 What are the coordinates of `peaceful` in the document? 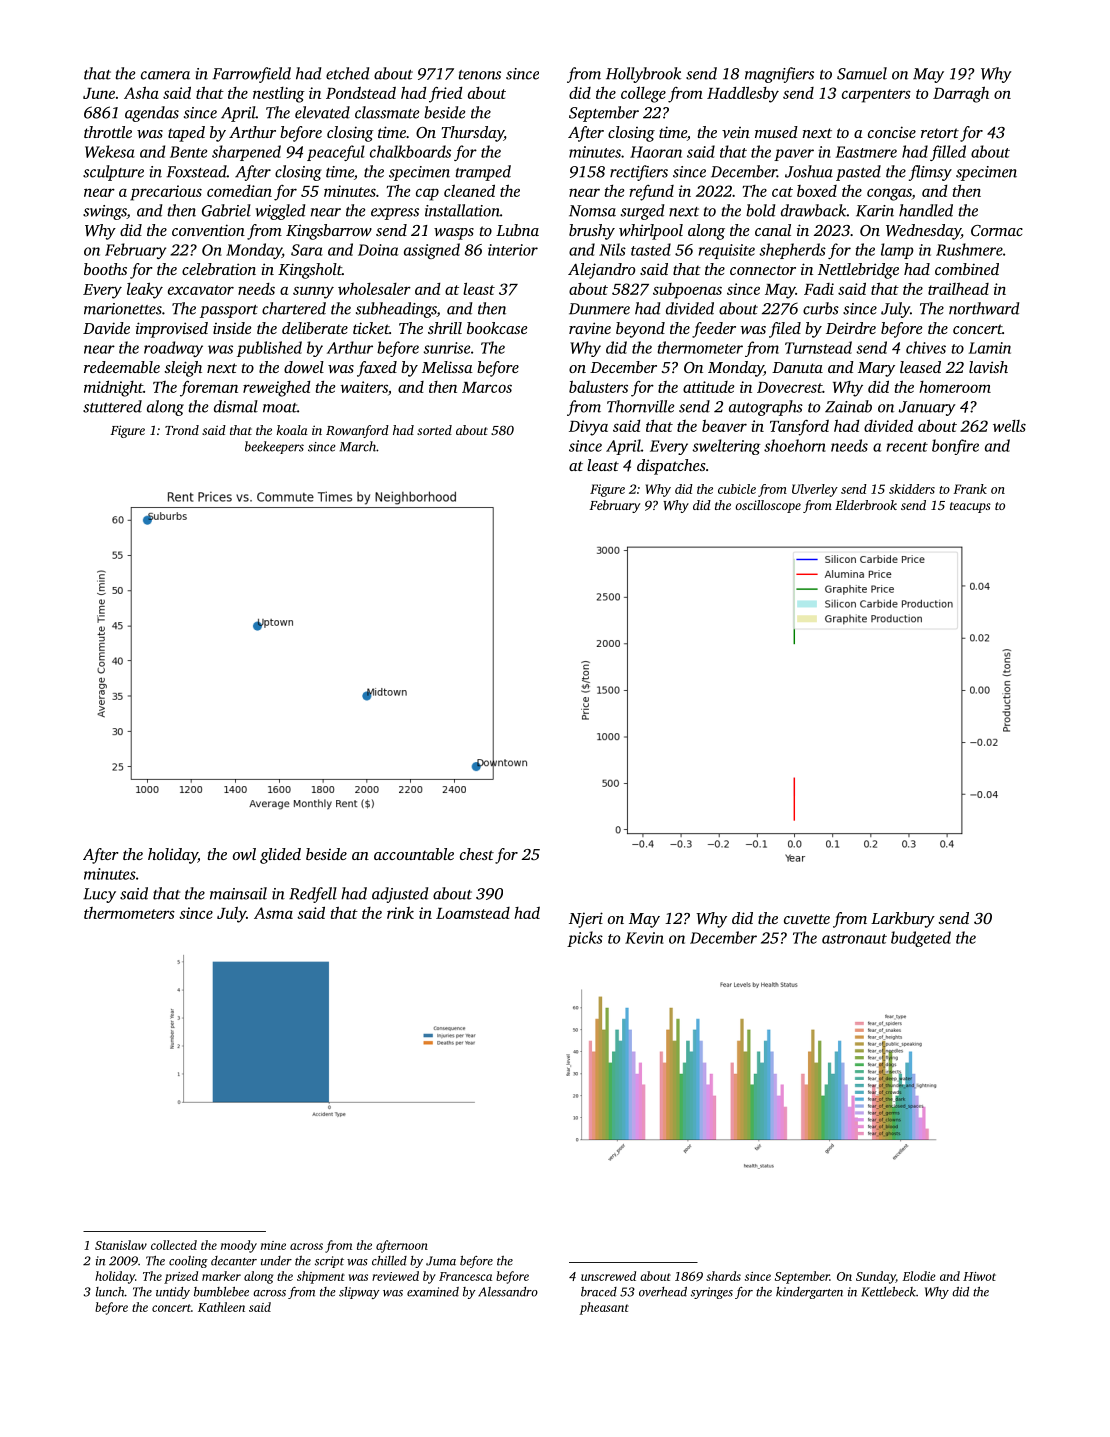 It's located at (336, 153).
